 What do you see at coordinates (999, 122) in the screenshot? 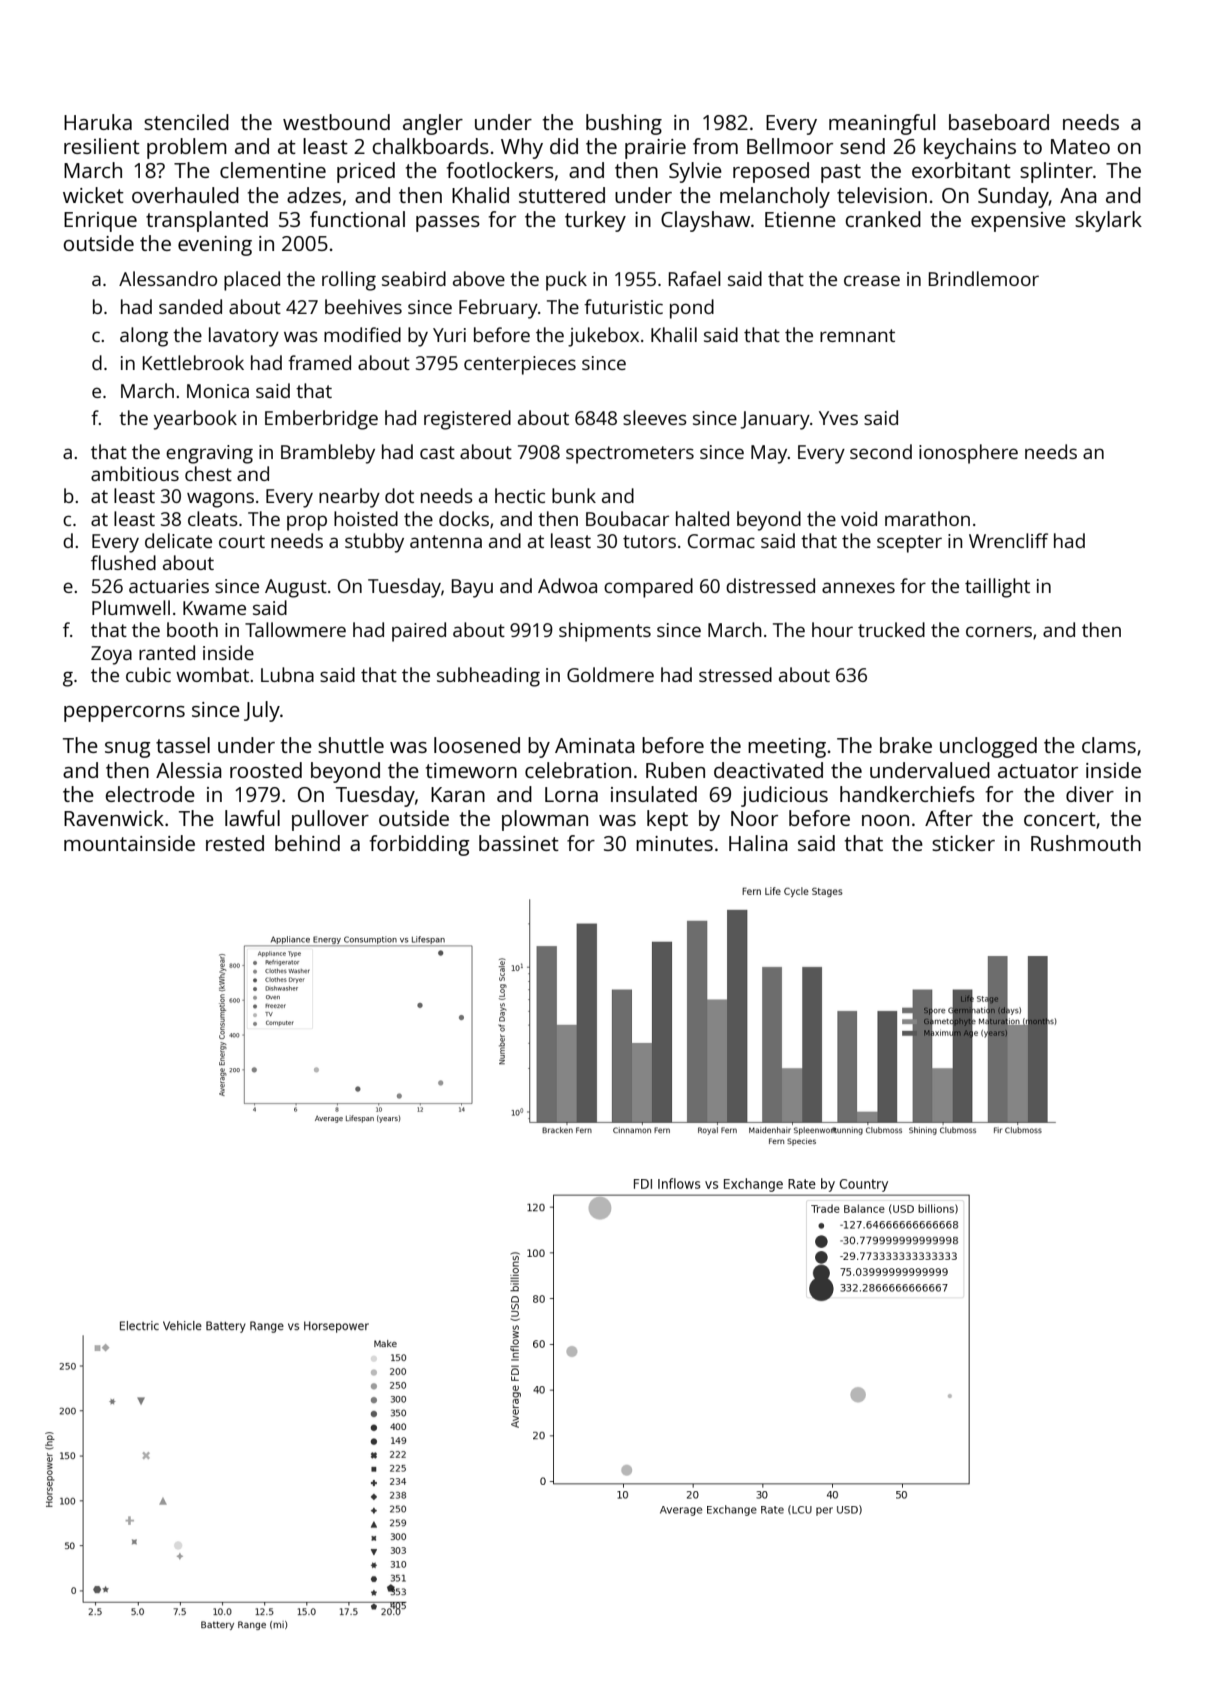
I see `baseboard` at bounding box center [999, 122].
